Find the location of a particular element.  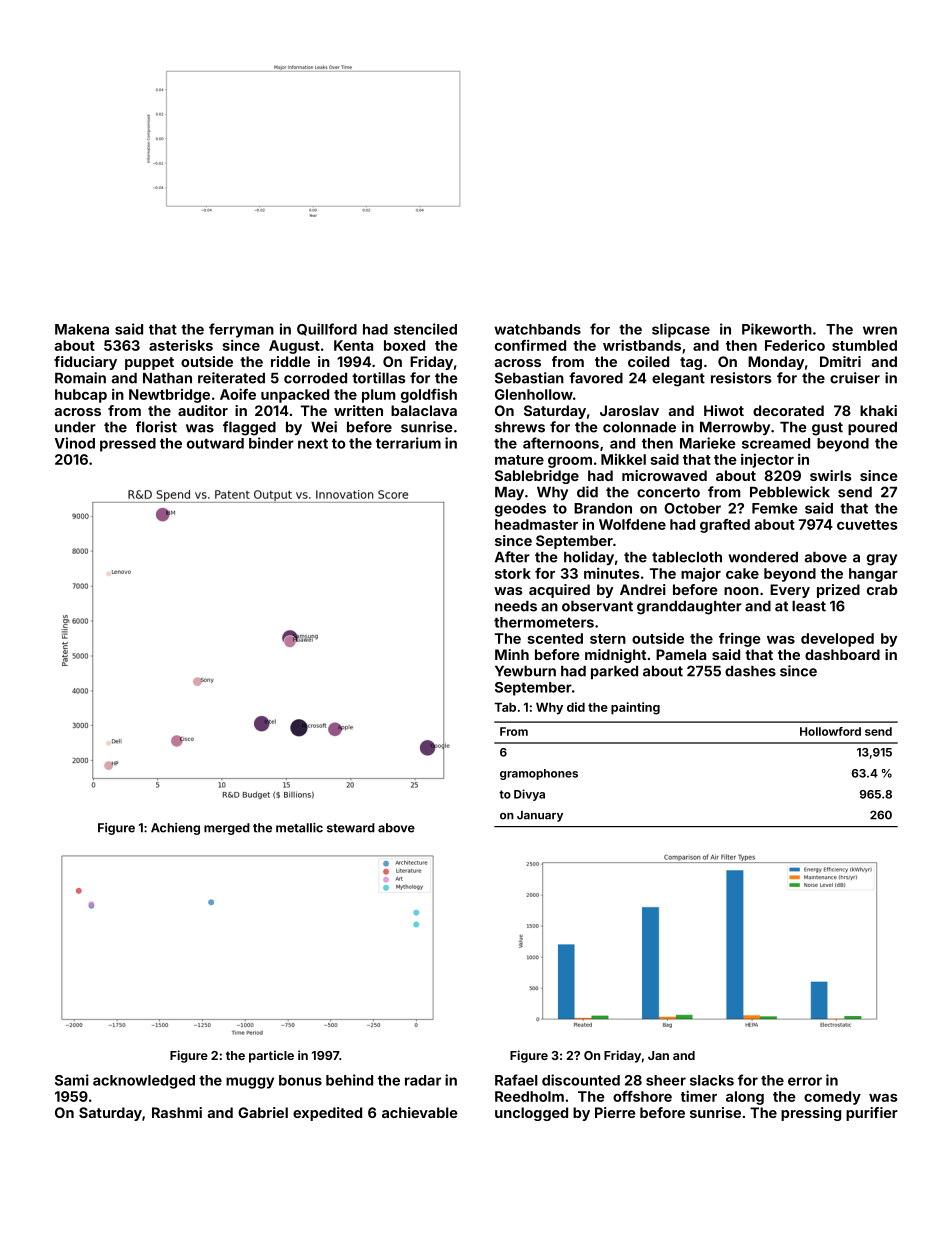

developed is located at coordinates (837, 640).
